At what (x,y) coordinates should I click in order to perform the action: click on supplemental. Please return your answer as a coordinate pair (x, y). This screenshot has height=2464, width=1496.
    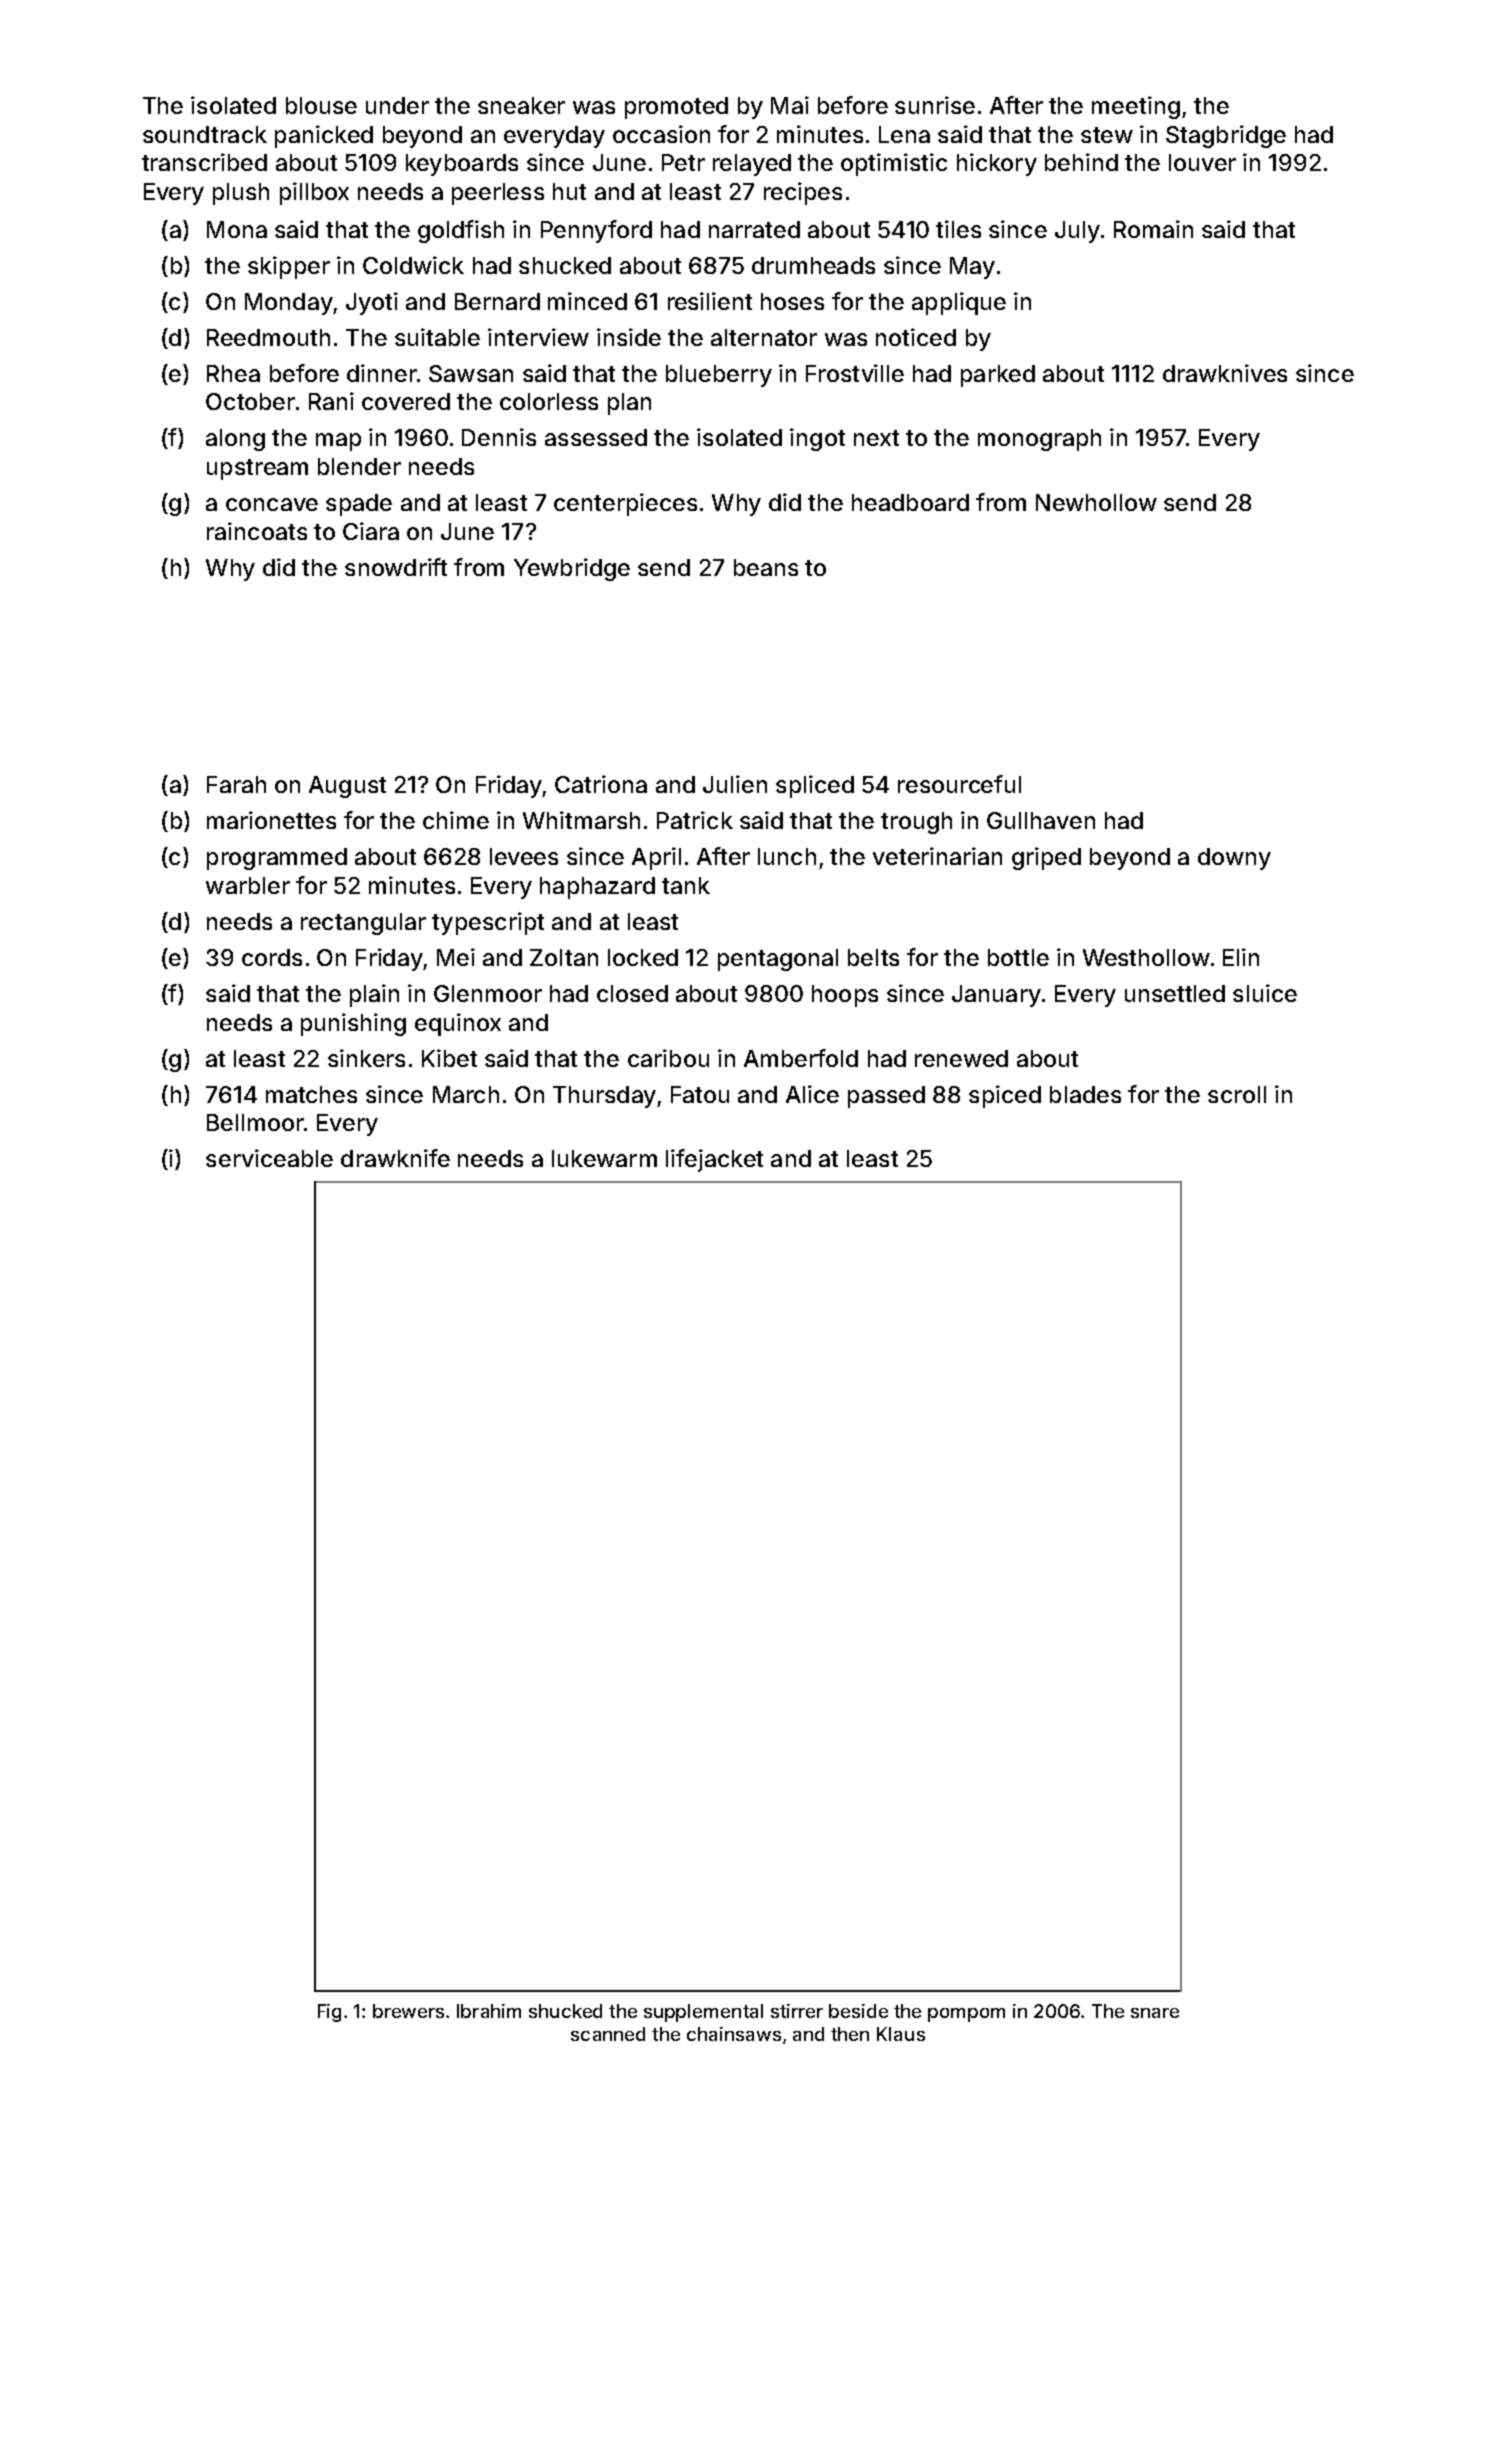
    Looking at the image, I should click on (703, 2013).
